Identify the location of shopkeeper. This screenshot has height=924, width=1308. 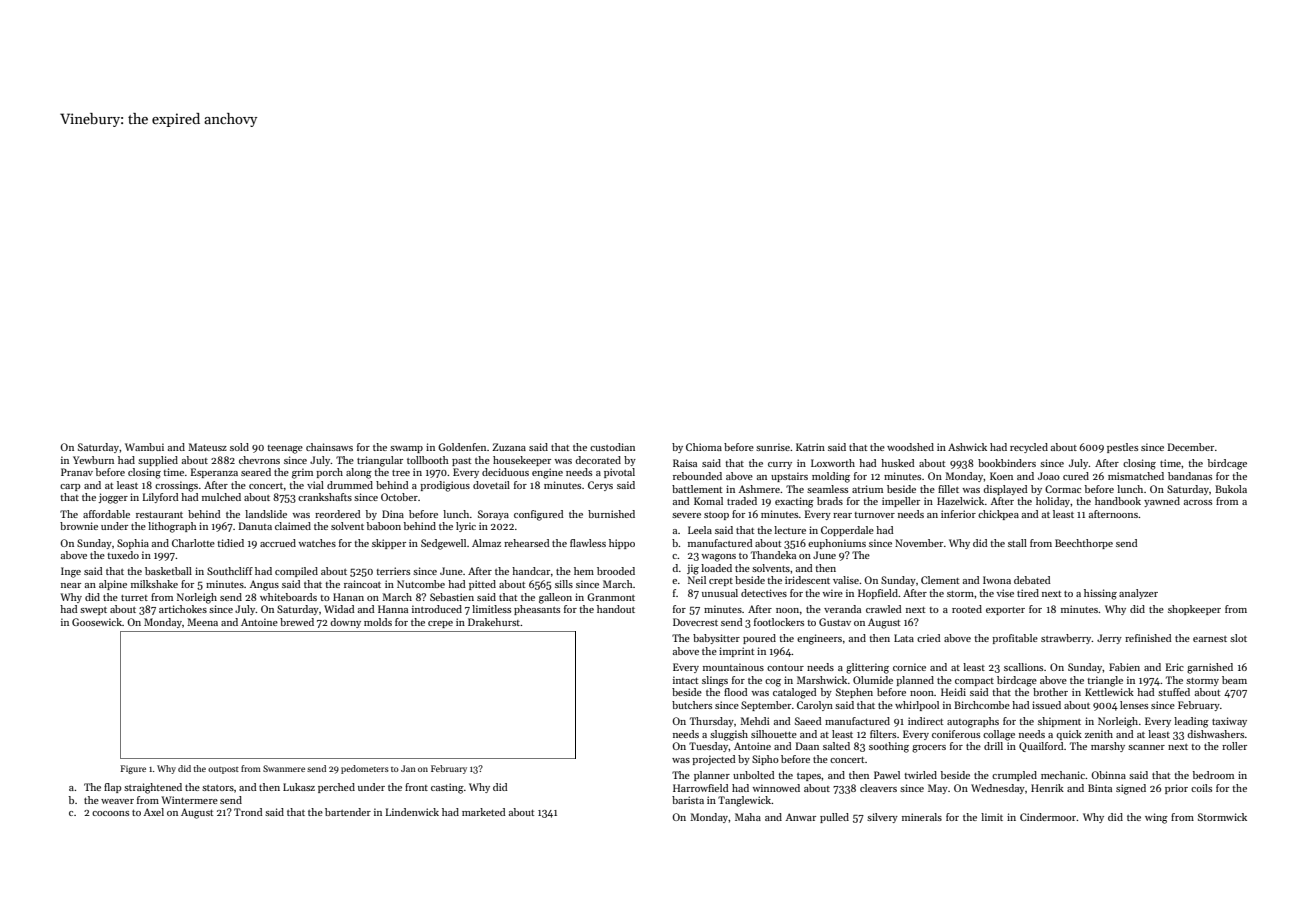
(1194, 610).
